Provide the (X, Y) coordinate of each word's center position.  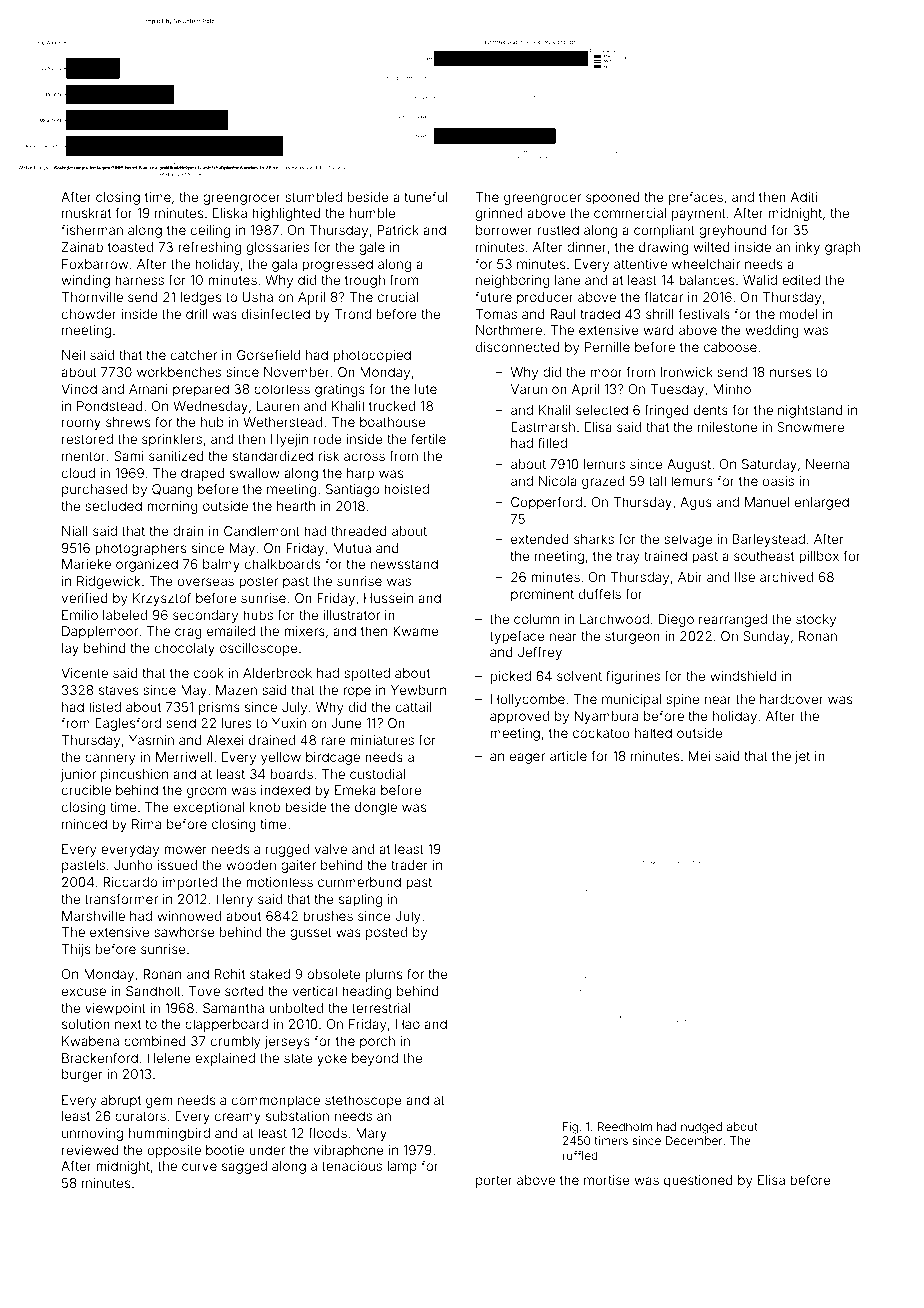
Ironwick (687, 372)
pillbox (819, 557)
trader (409, 865)
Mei (699, 756)
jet (802, 757)
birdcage (333, 758)
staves (118, 690)
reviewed (90, 1150)
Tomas (496, 314)
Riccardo (130, 882)
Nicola (558, 481)
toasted (130, 247)
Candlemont (262, 531)
